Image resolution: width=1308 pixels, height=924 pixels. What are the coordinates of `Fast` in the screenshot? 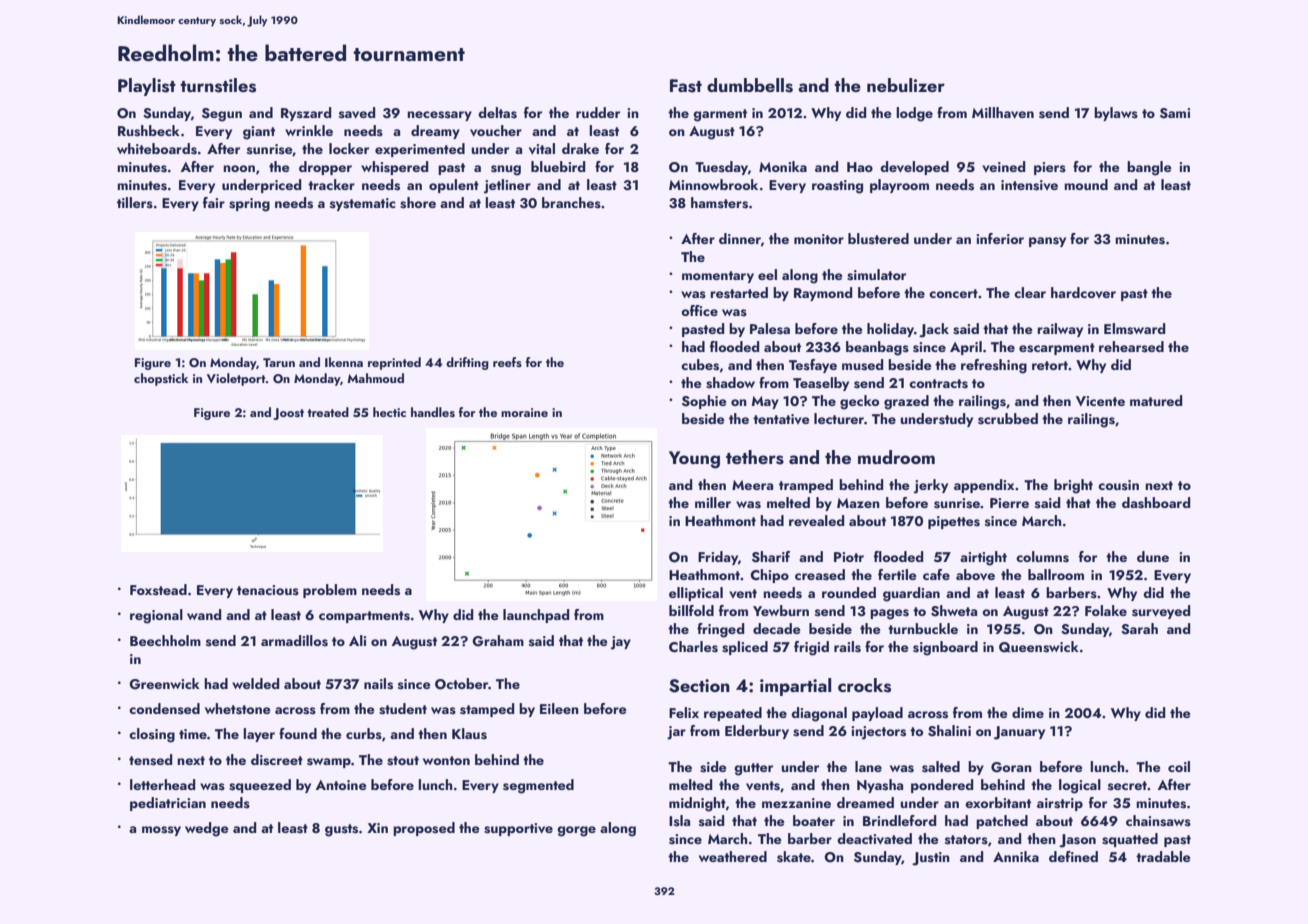 It's located at (686, 86).
